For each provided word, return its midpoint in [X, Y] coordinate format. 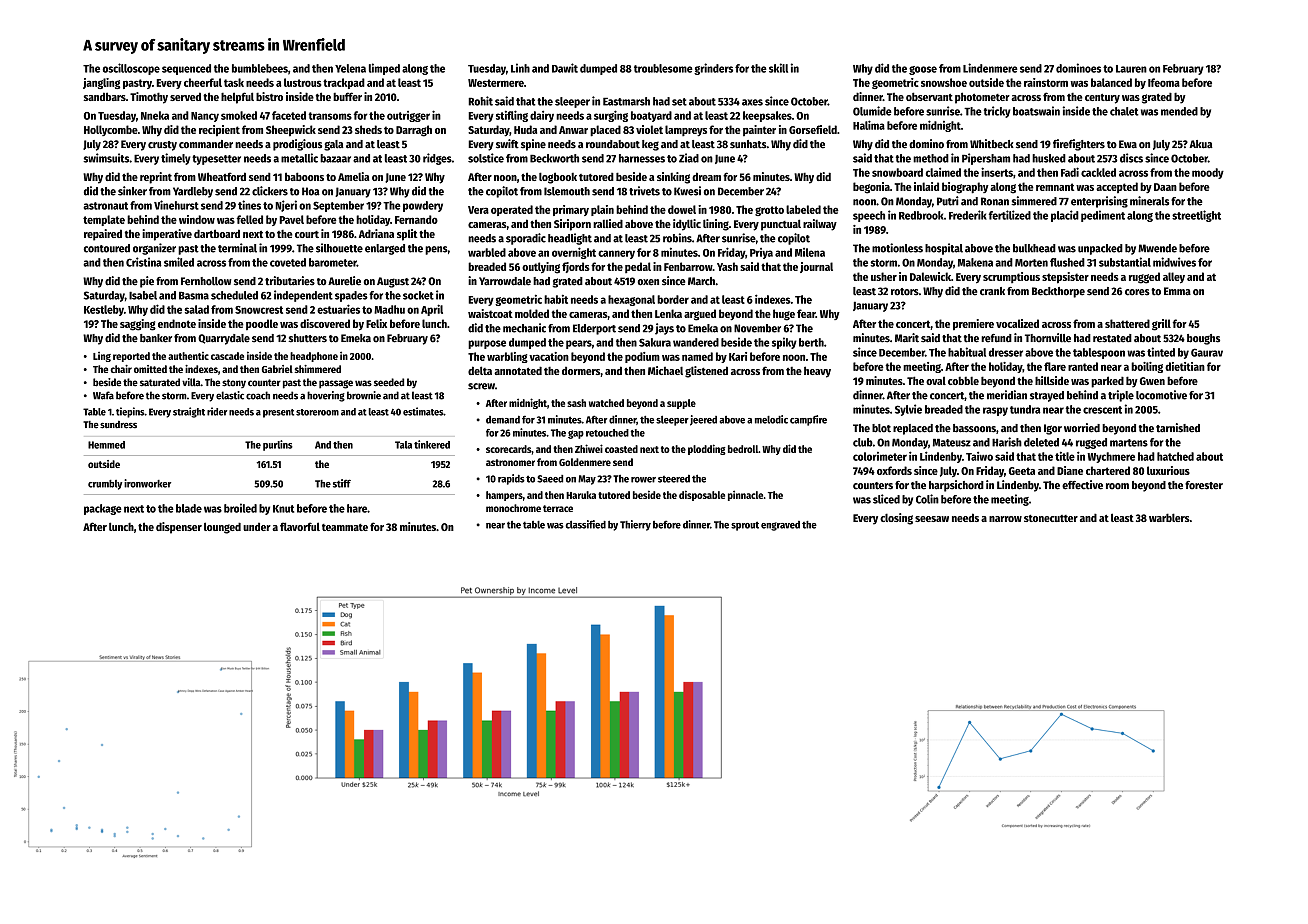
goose [923, 70]
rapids [511, 479]
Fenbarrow [688, 266]
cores [1137, 292]
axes [752, 102]
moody [1208, 173]
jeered [703, 420]
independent [303, 296]
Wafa [103, 395]
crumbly [105, 485]
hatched [1175, 456]
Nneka [155, 115]
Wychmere [1111, 457]
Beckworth [554, 158]
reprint [156, 178]
